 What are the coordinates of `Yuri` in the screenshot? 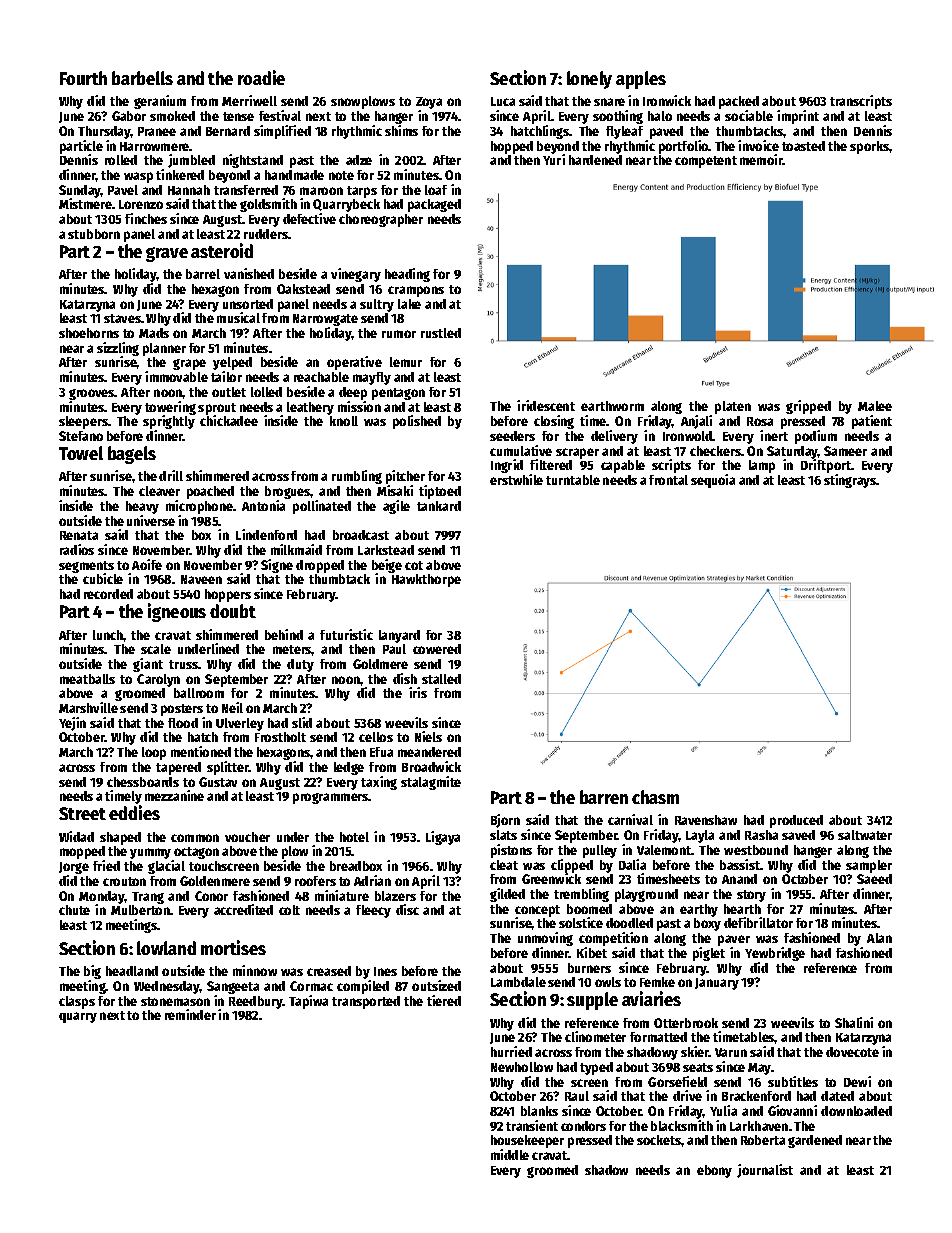 It's located at (554, 159).
